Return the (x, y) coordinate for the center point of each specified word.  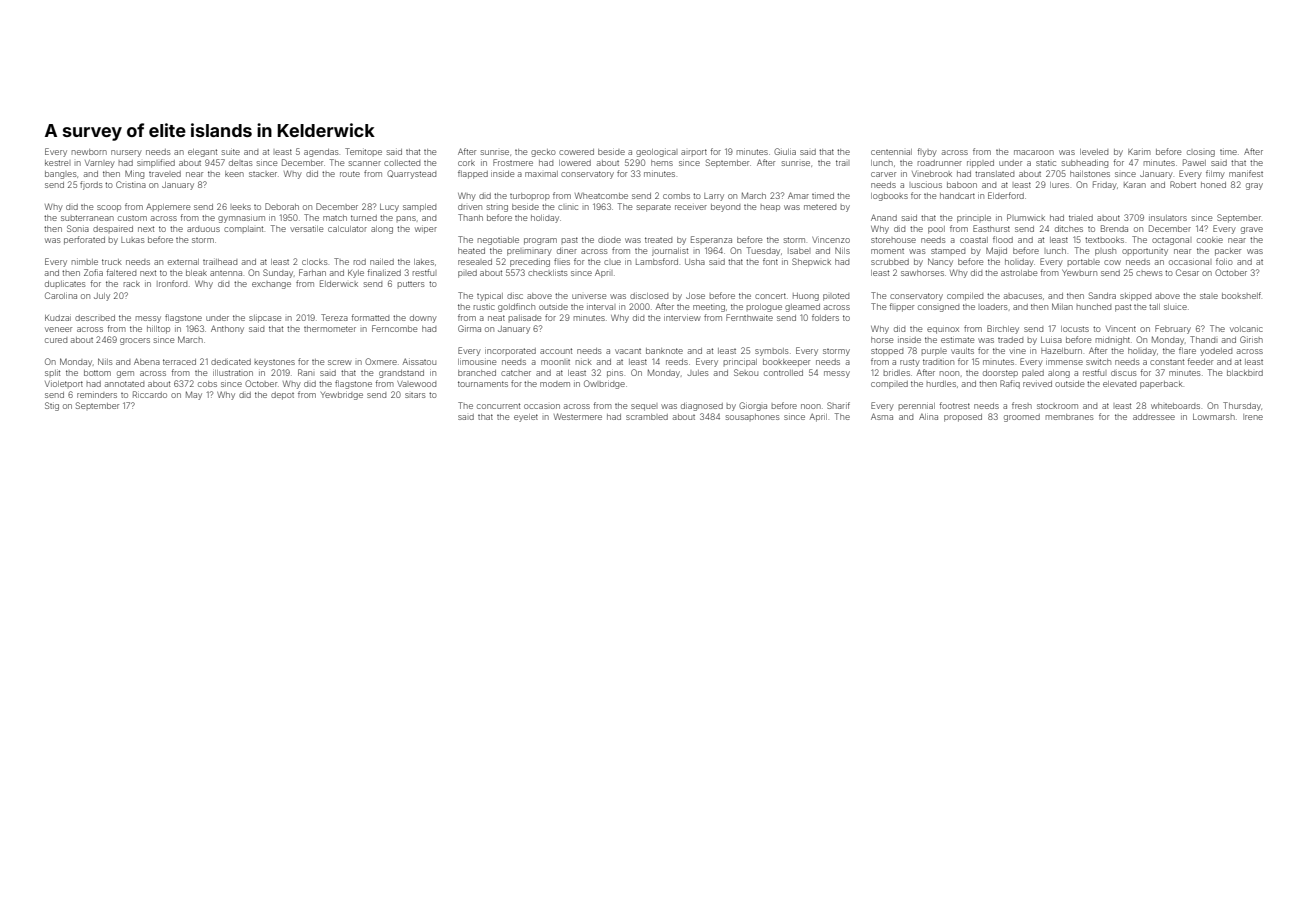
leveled (1094, 152)
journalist (670, 252)
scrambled (647, 417)
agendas (321, 153)
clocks (314, 262)
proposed (963, 418)
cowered (576, 152)
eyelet (526, 418)
